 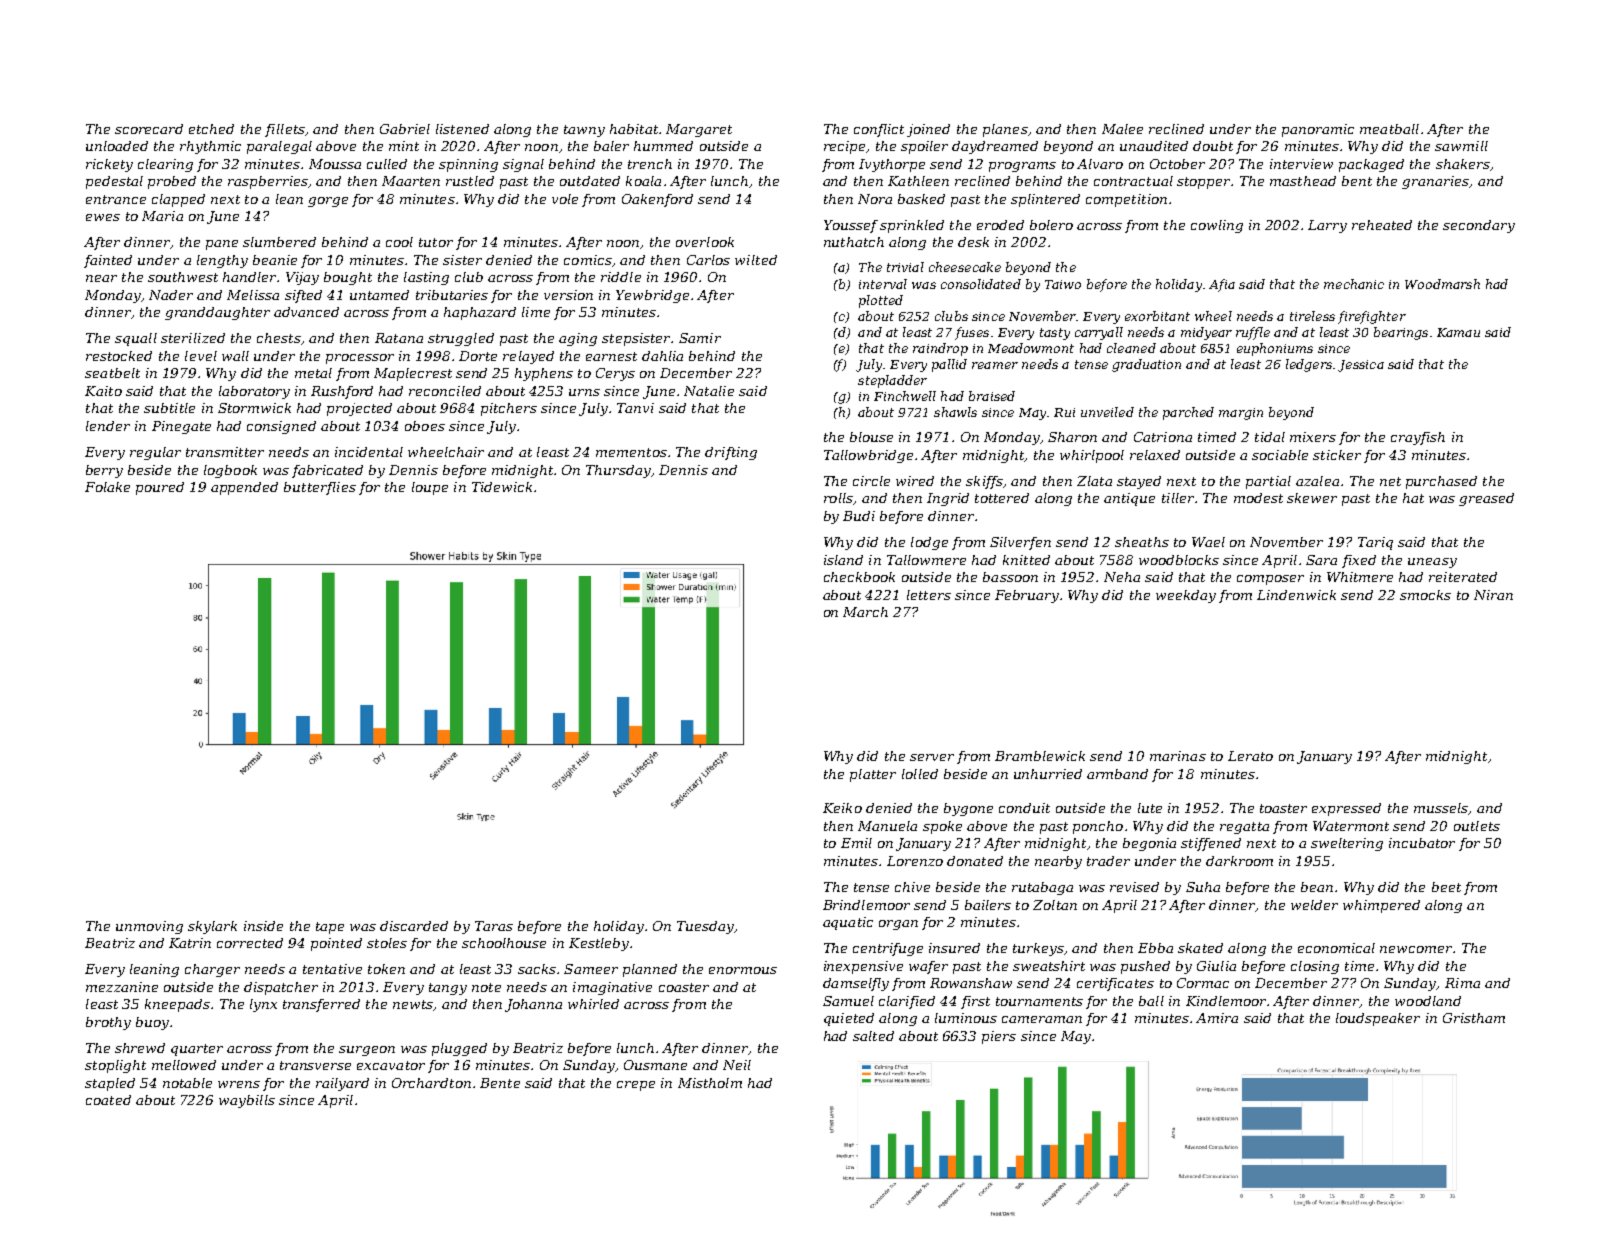 I want to click on inside, so click(x=263, y=926).
